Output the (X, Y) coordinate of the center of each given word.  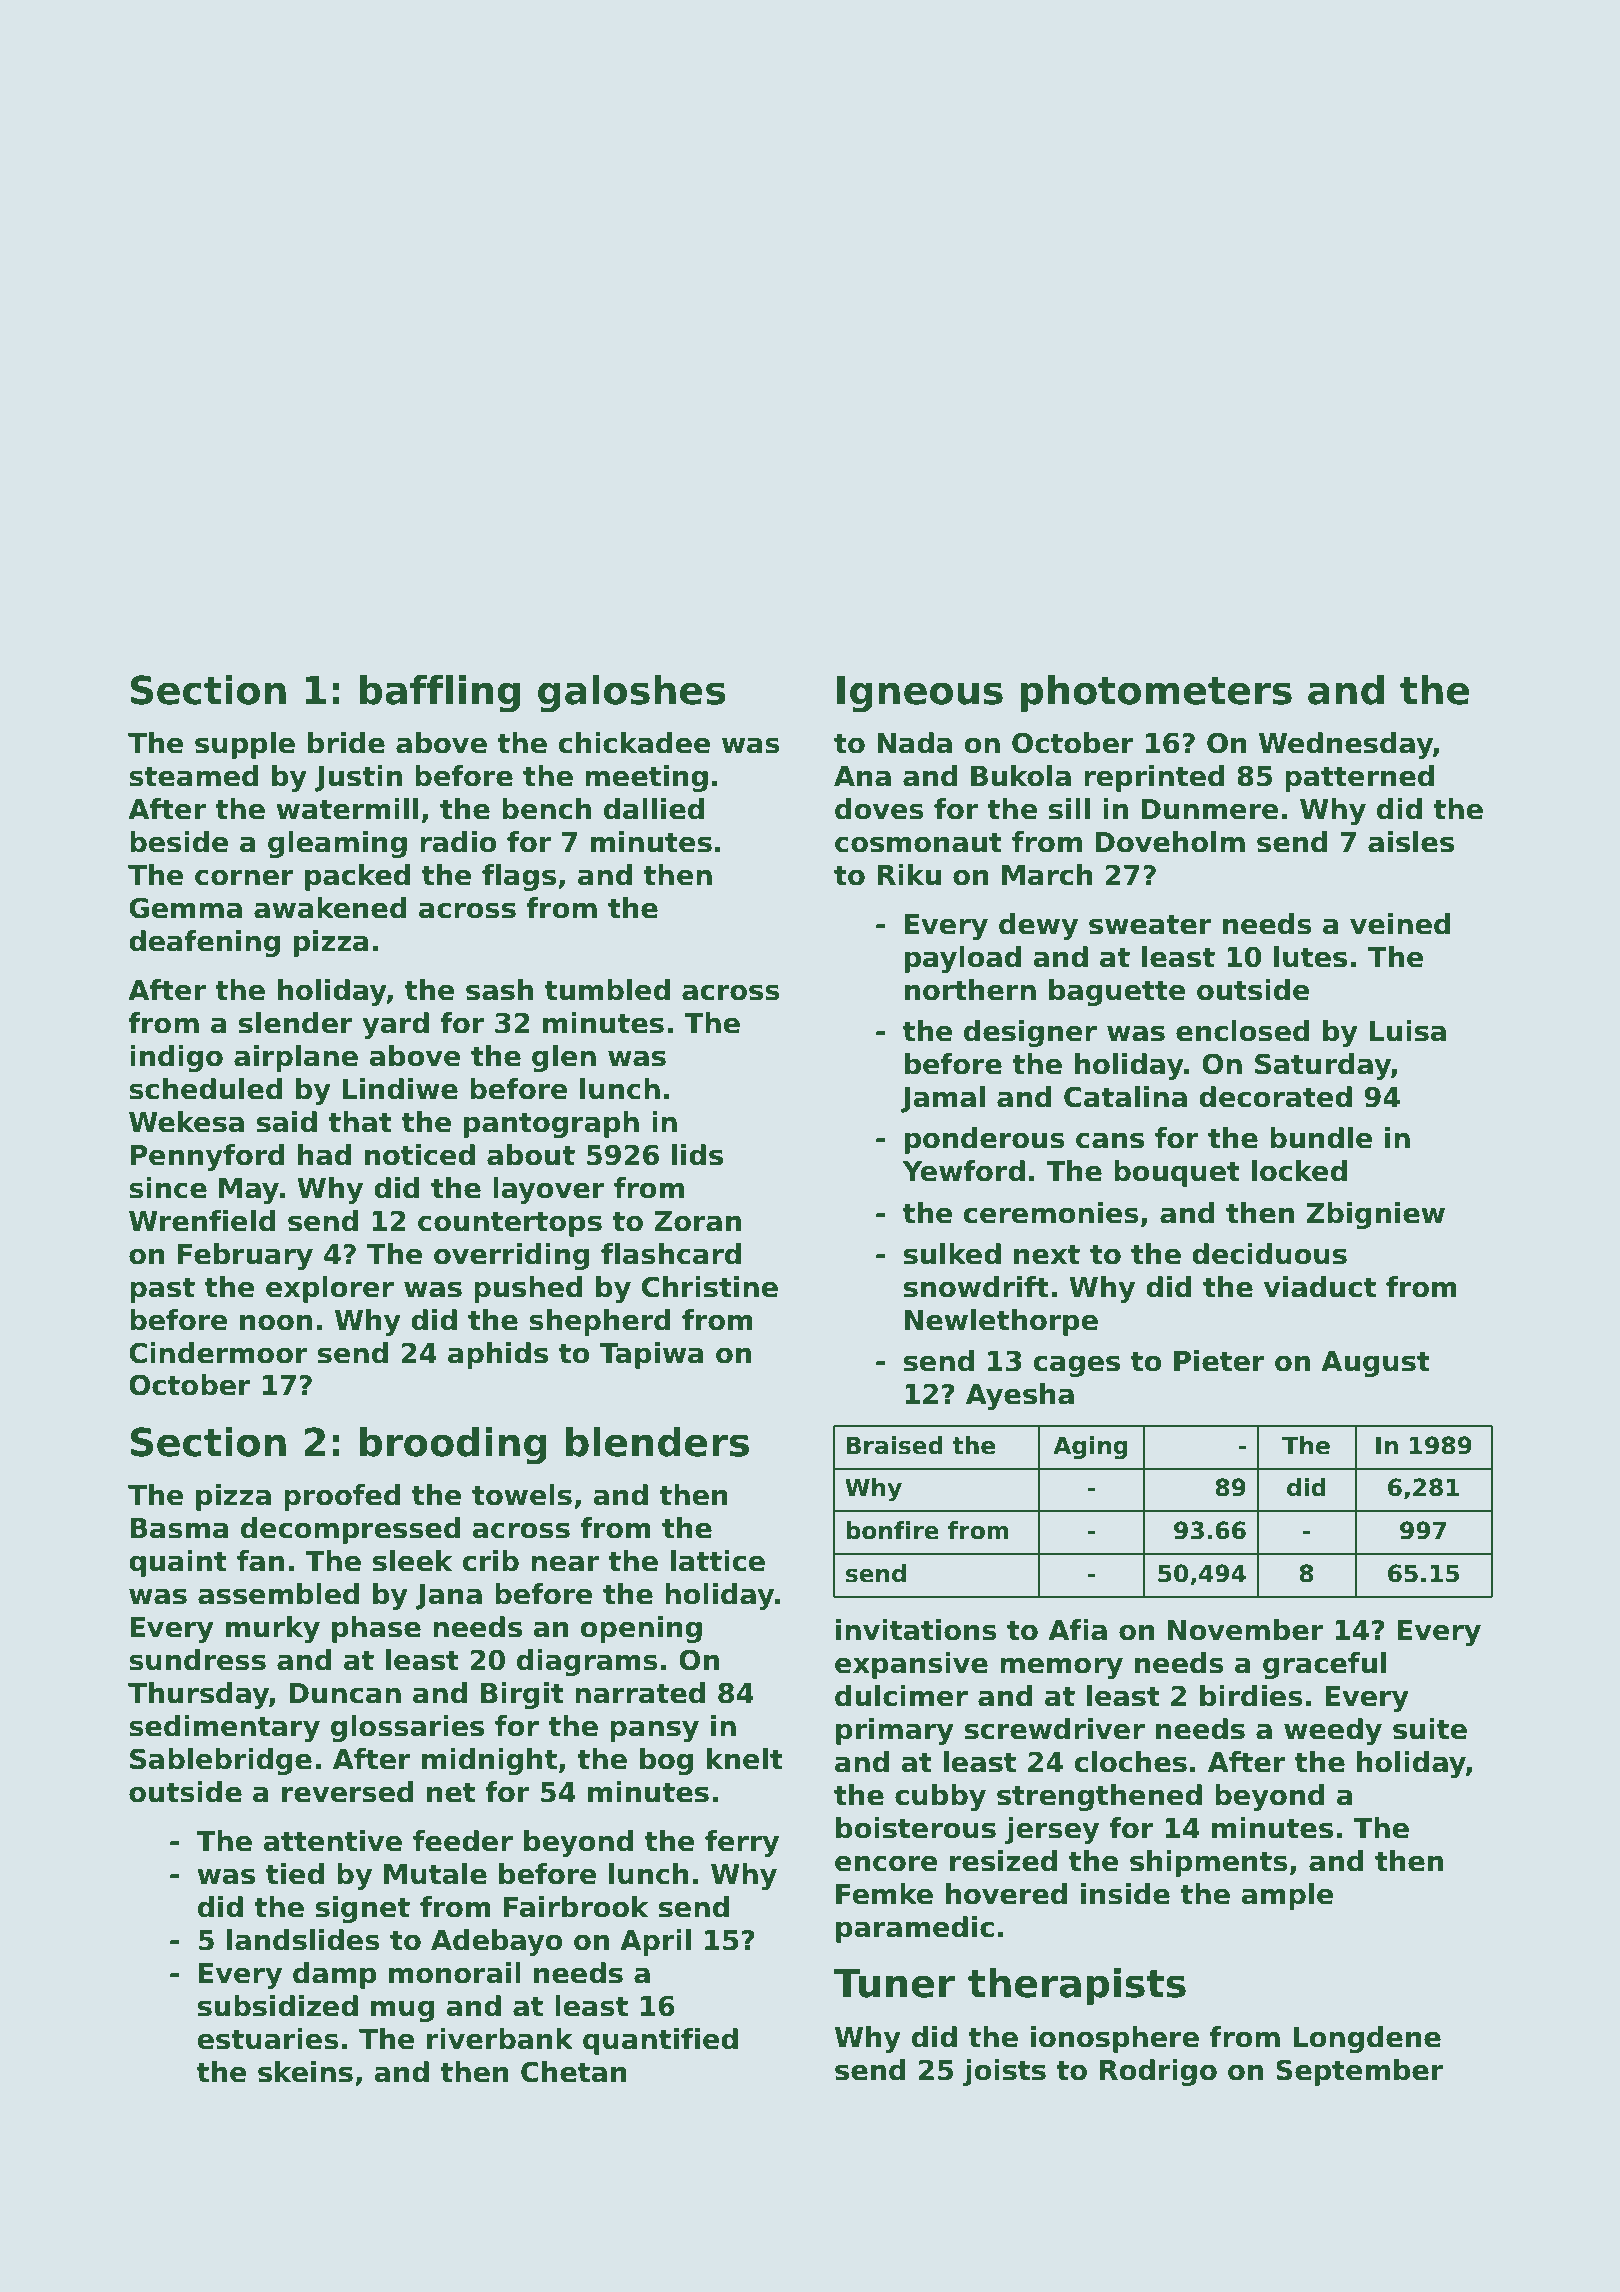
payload (963, 959)
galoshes (632, 694)
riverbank (500, 2039)
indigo (176, 1058)
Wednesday (1346, 745)
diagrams (587, 1662)
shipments (1209, 1863)
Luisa (1408, 1031)
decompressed (351, 1530)
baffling (440, 694)
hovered (1006, 1894)
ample (1287, 1896)
